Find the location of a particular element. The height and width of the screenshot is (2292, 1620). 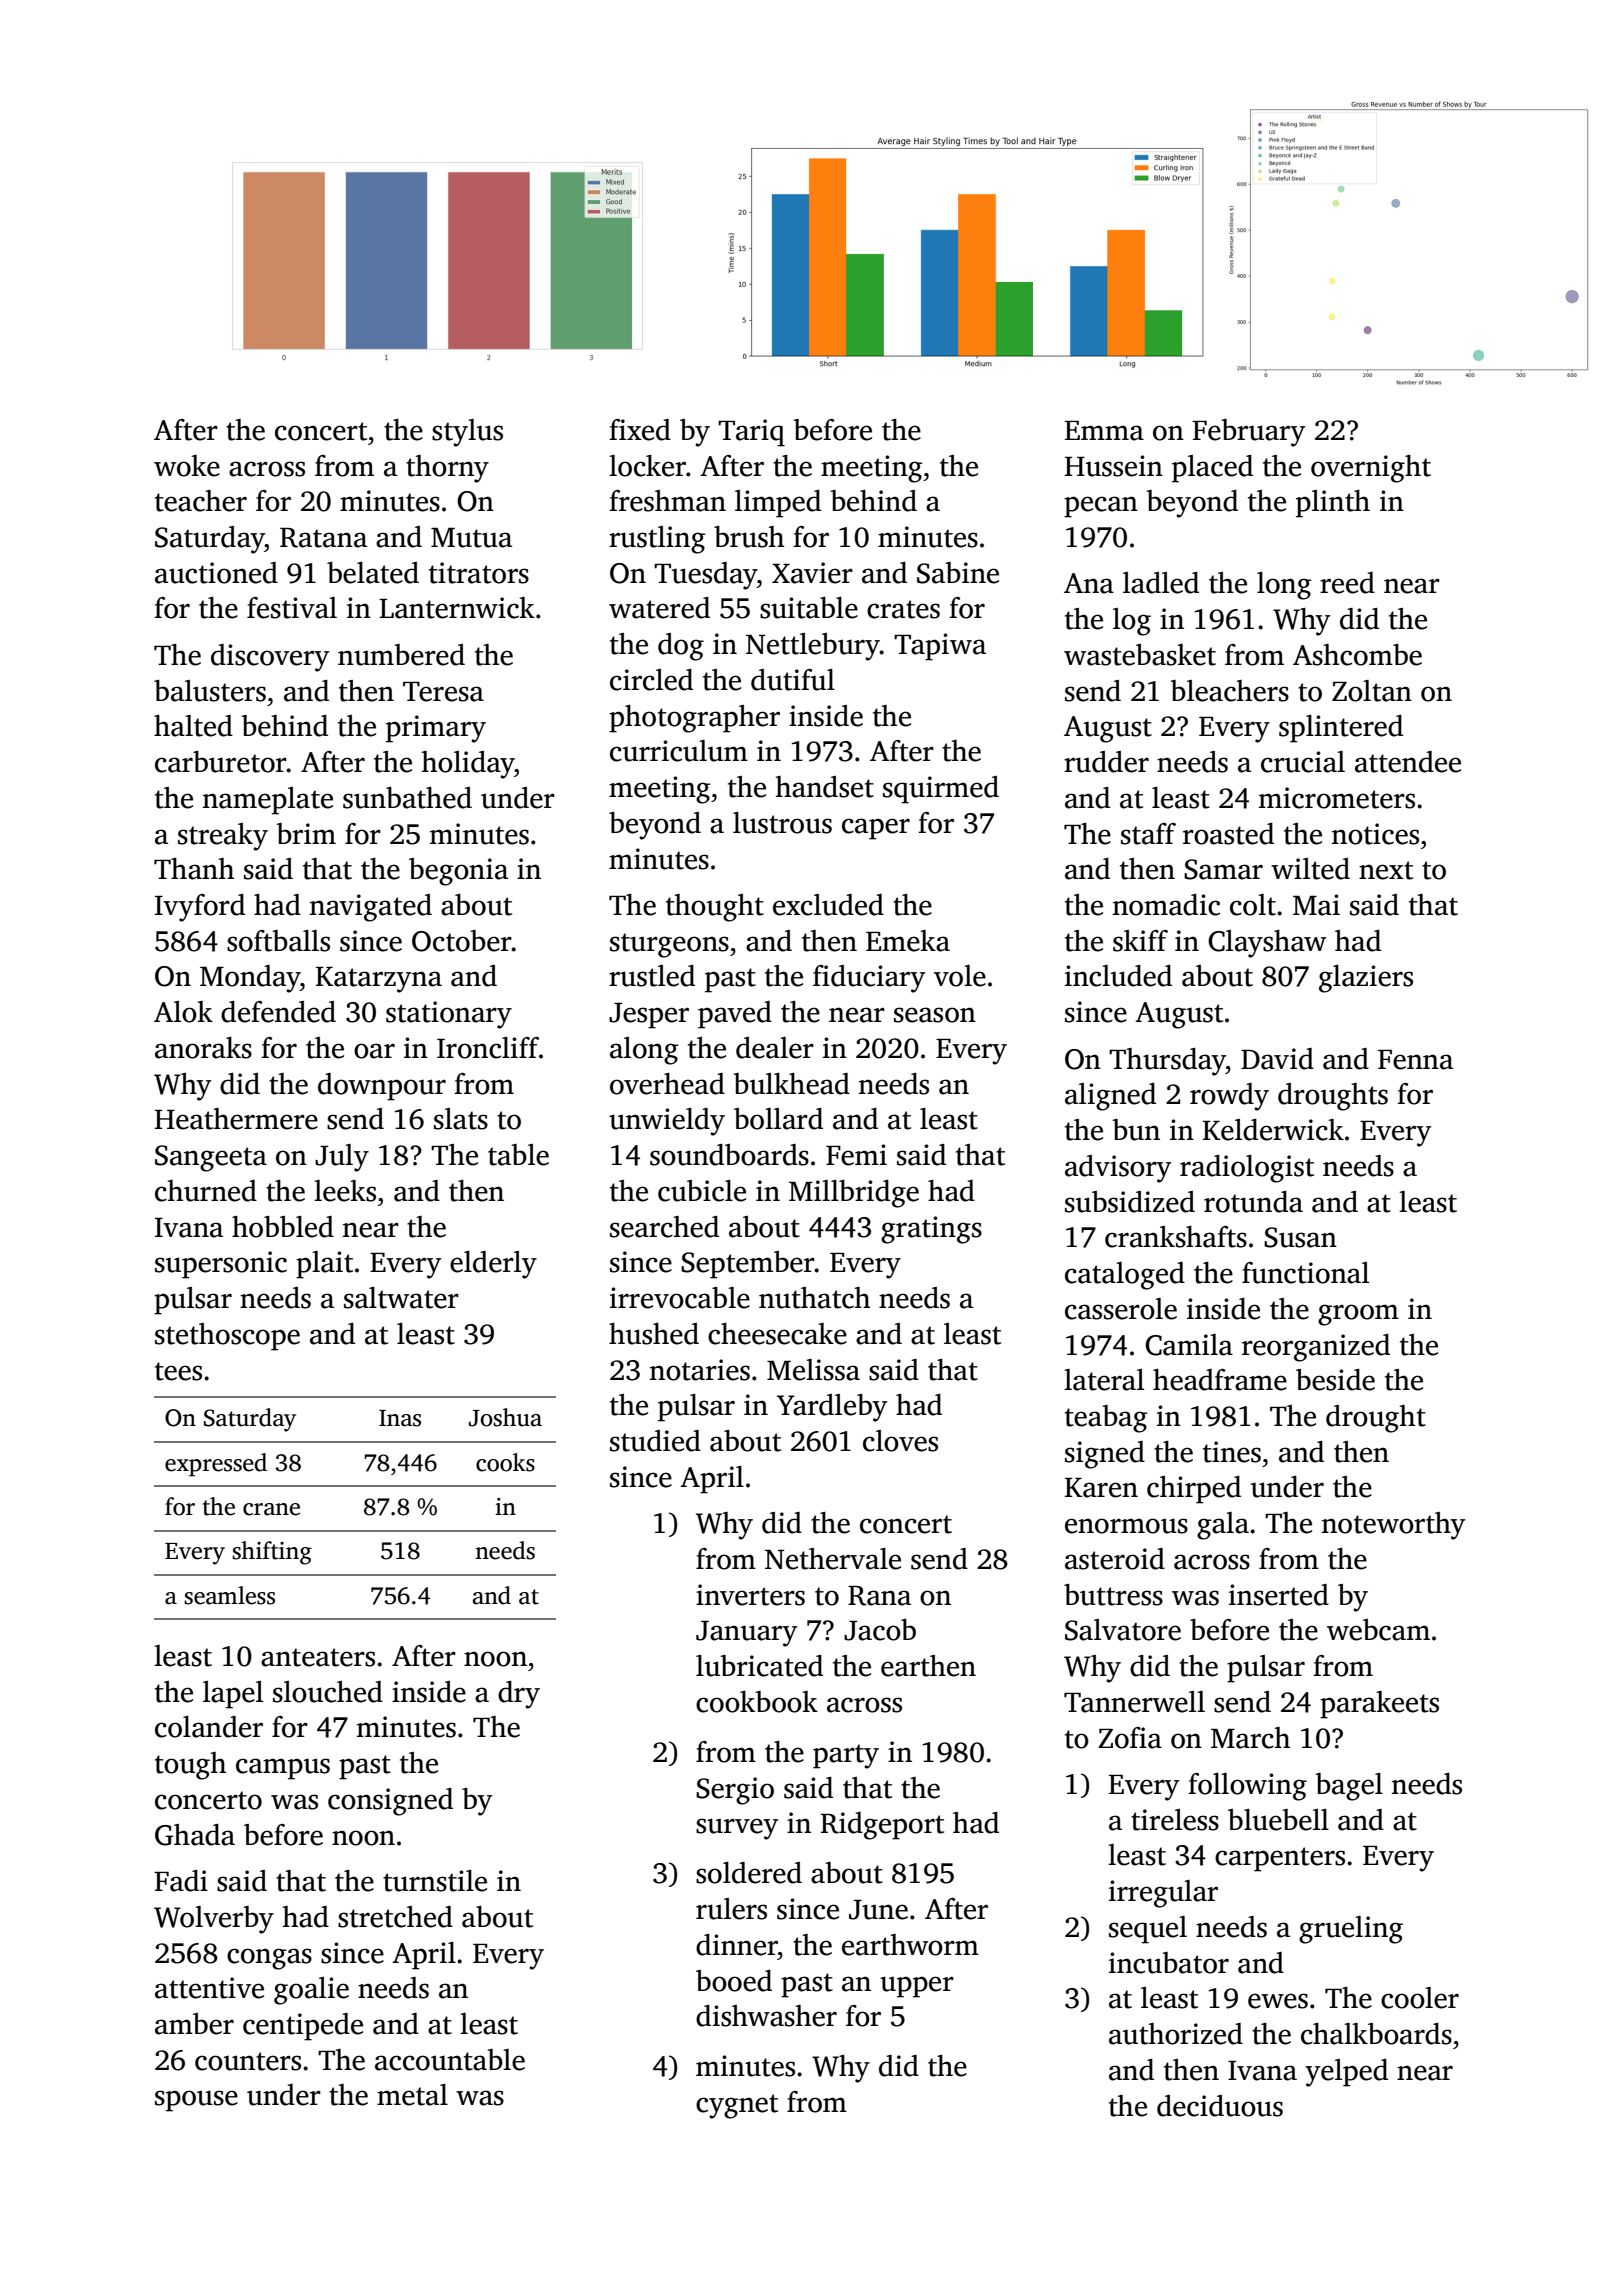

goalie is located at coordinates (311, 1991).
